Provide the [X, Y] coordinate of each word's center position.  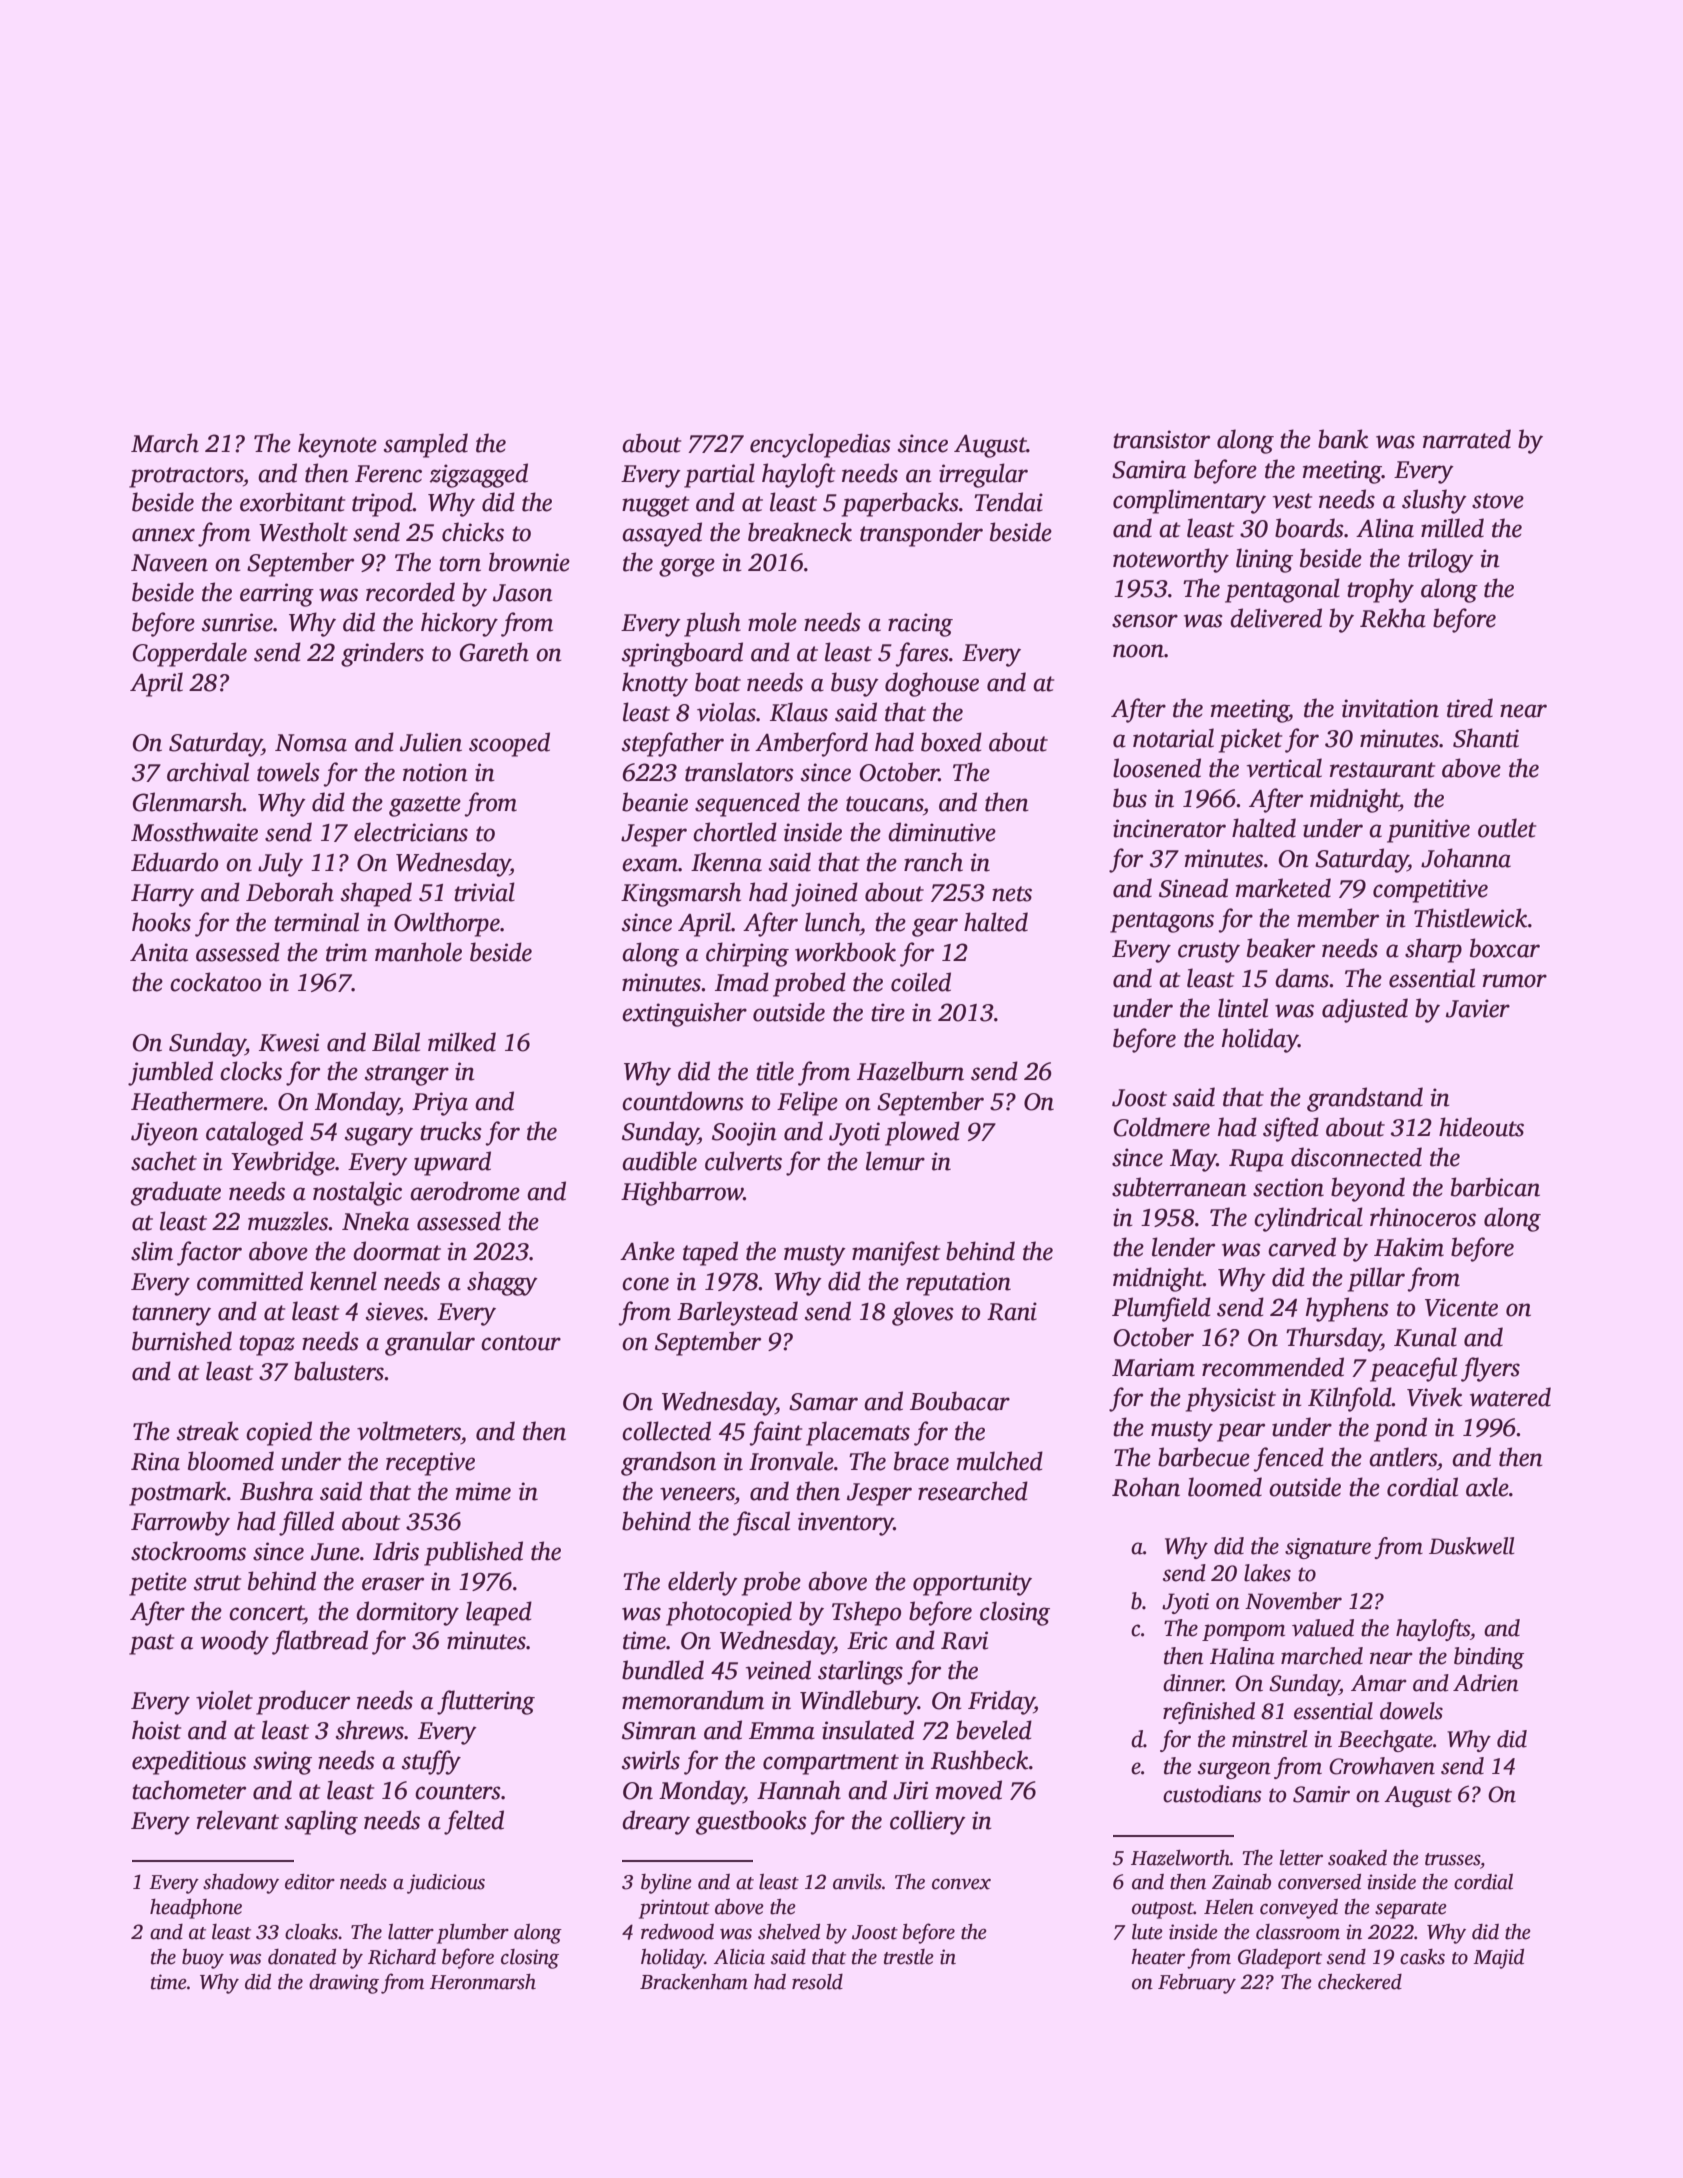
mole [772, 622]
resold [817, 1982]
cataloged [254, 1133]
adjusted [1365, 1010]
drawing [344, 1984]
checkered [1360, 1982]
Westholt [303, 532]
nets [1012, 894]
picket [1250, 740]
